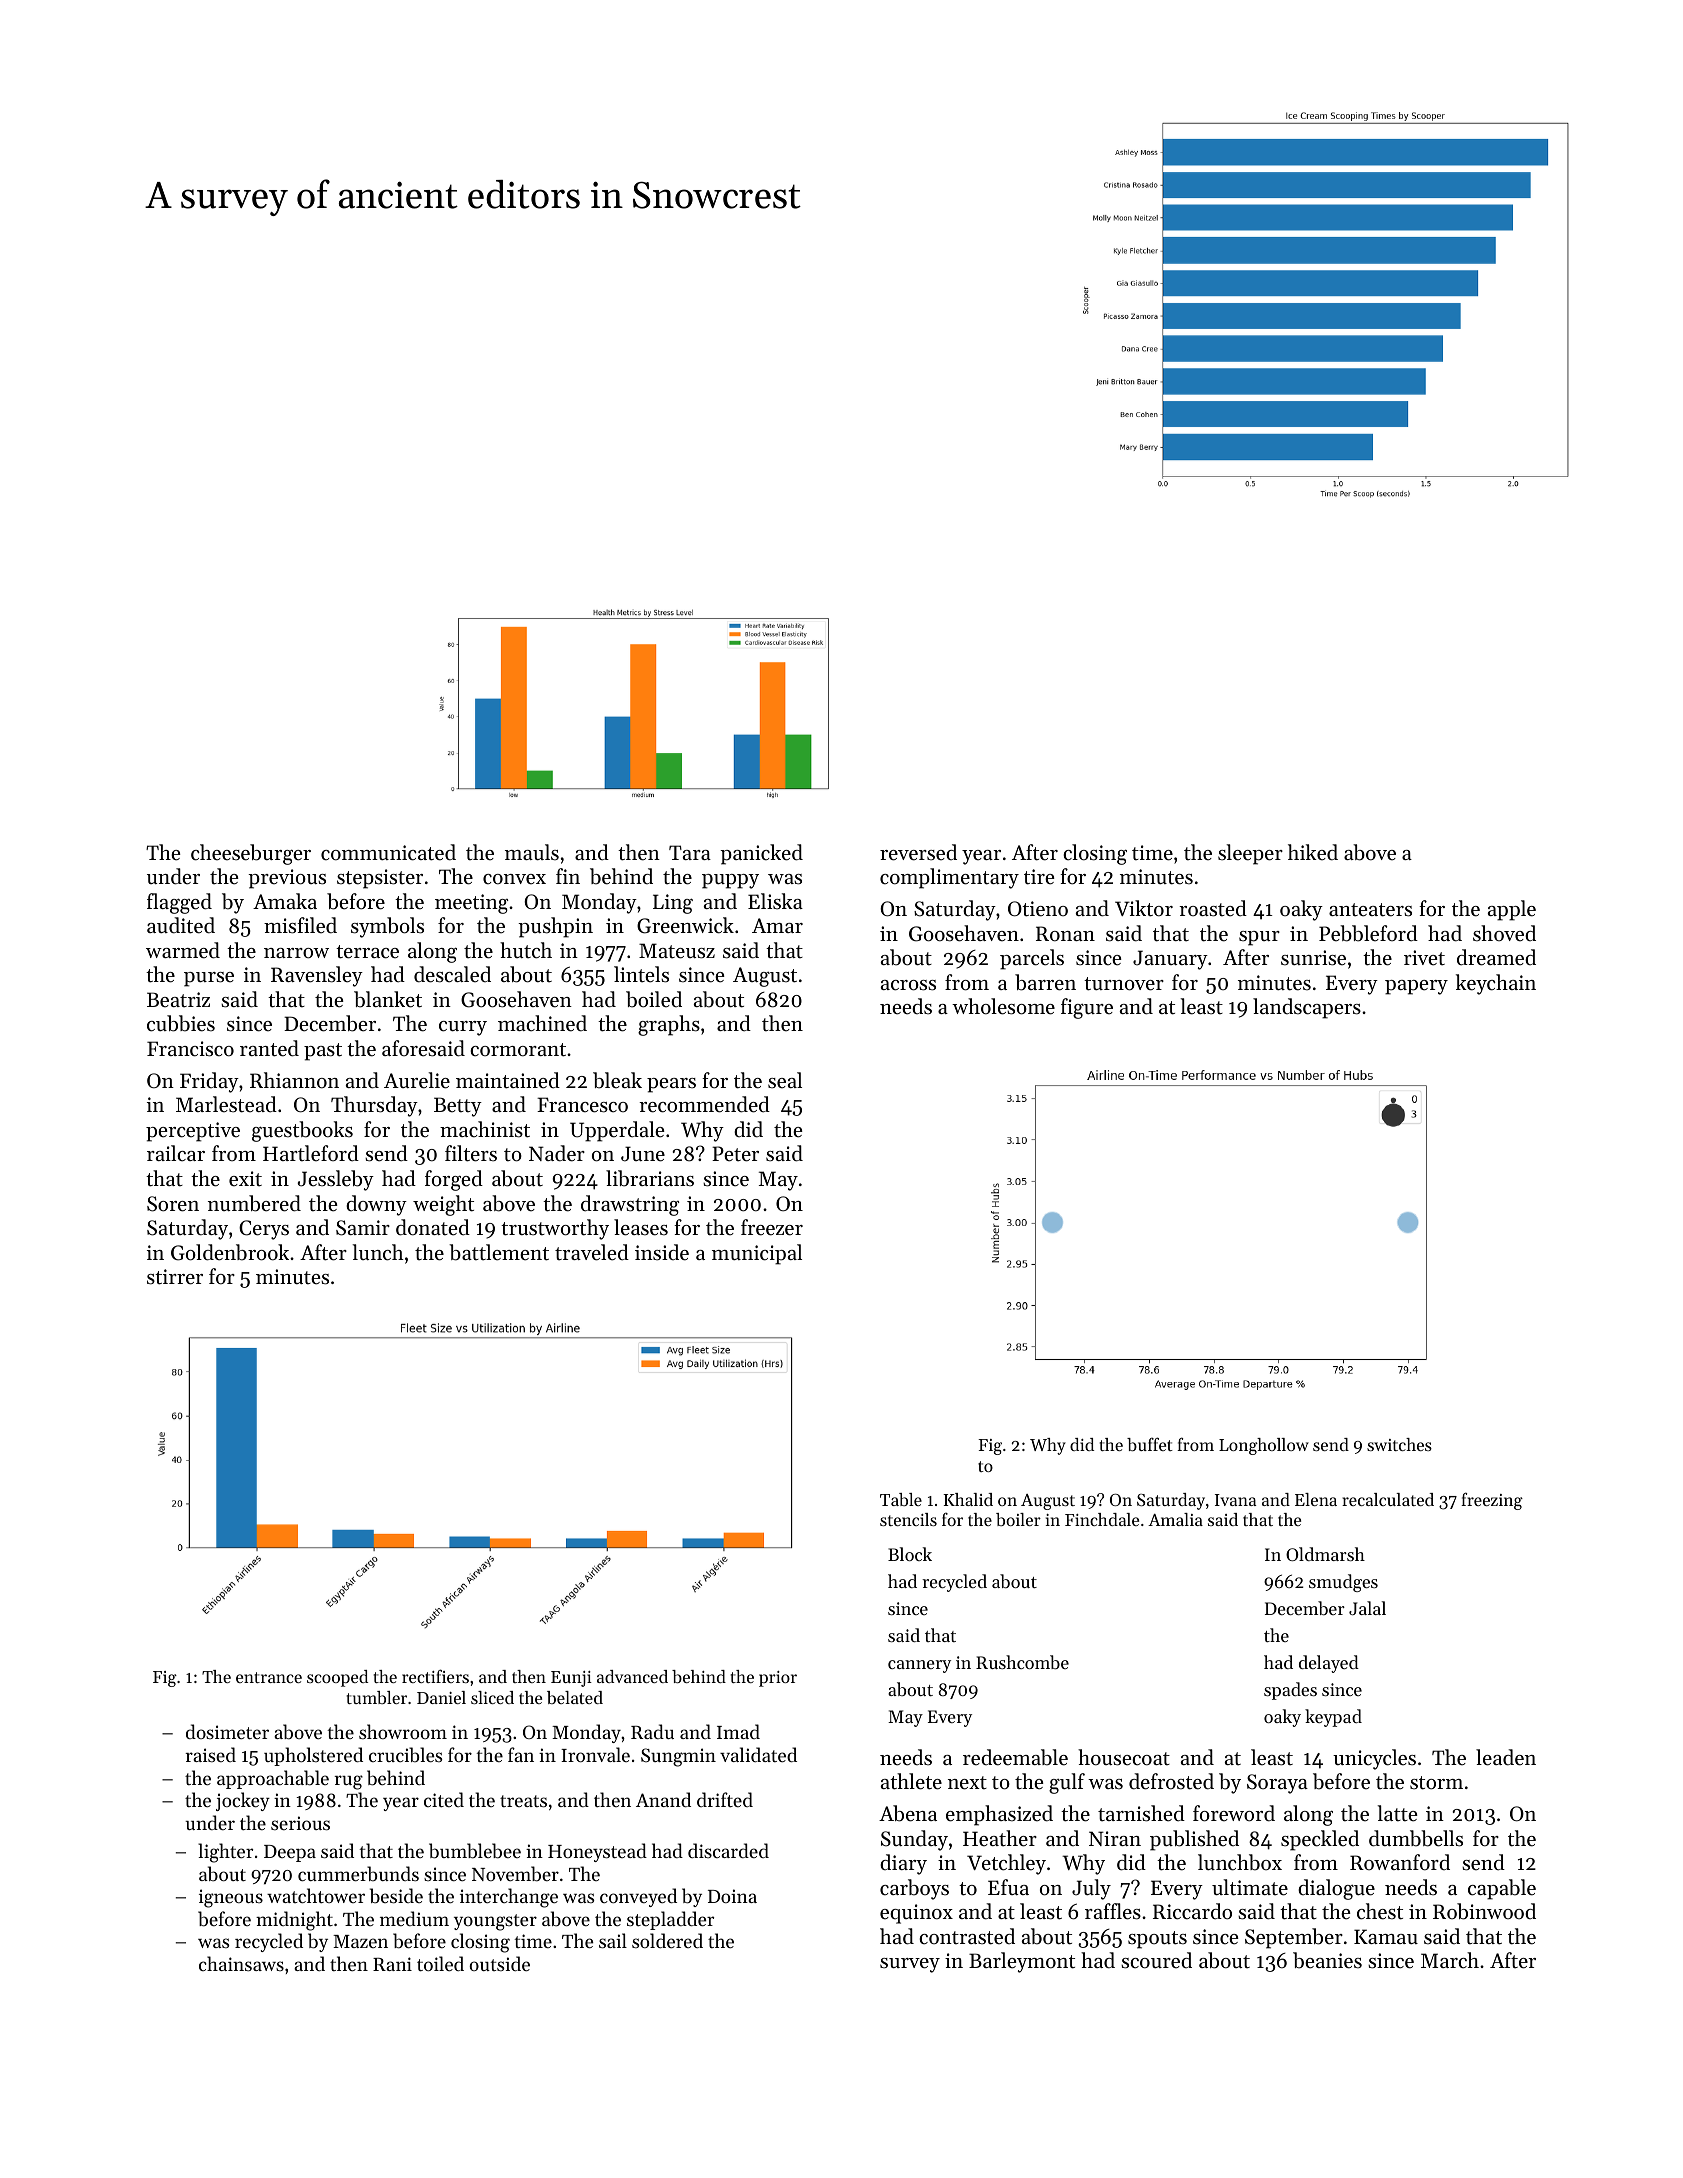 The width and height of the screenshot is (1683, 2178). I want to click on warmed, so click(183, 950).
